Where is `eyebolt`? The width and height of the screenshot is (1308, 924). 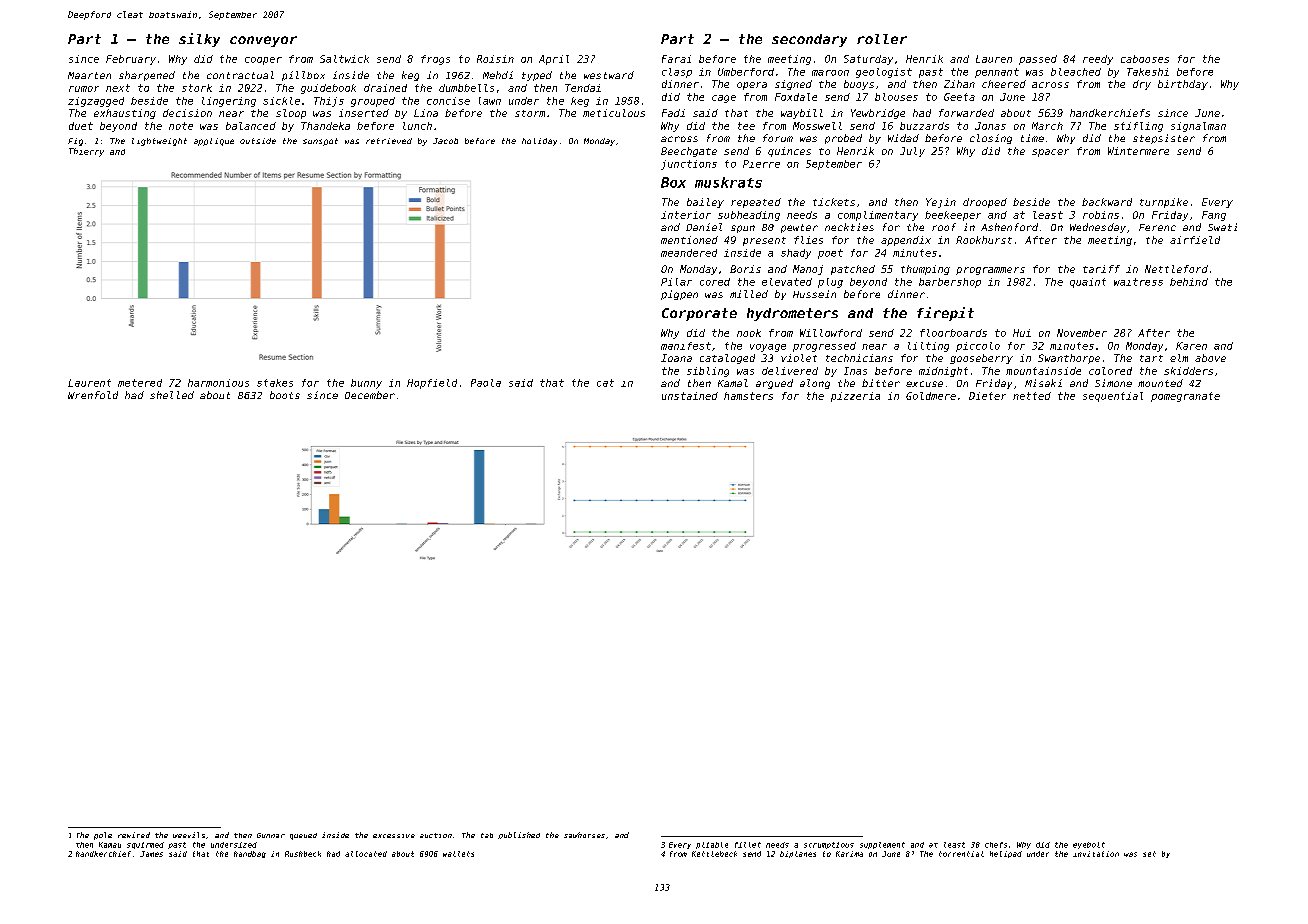 eyebolt is located at coordinates (1089, 845).
